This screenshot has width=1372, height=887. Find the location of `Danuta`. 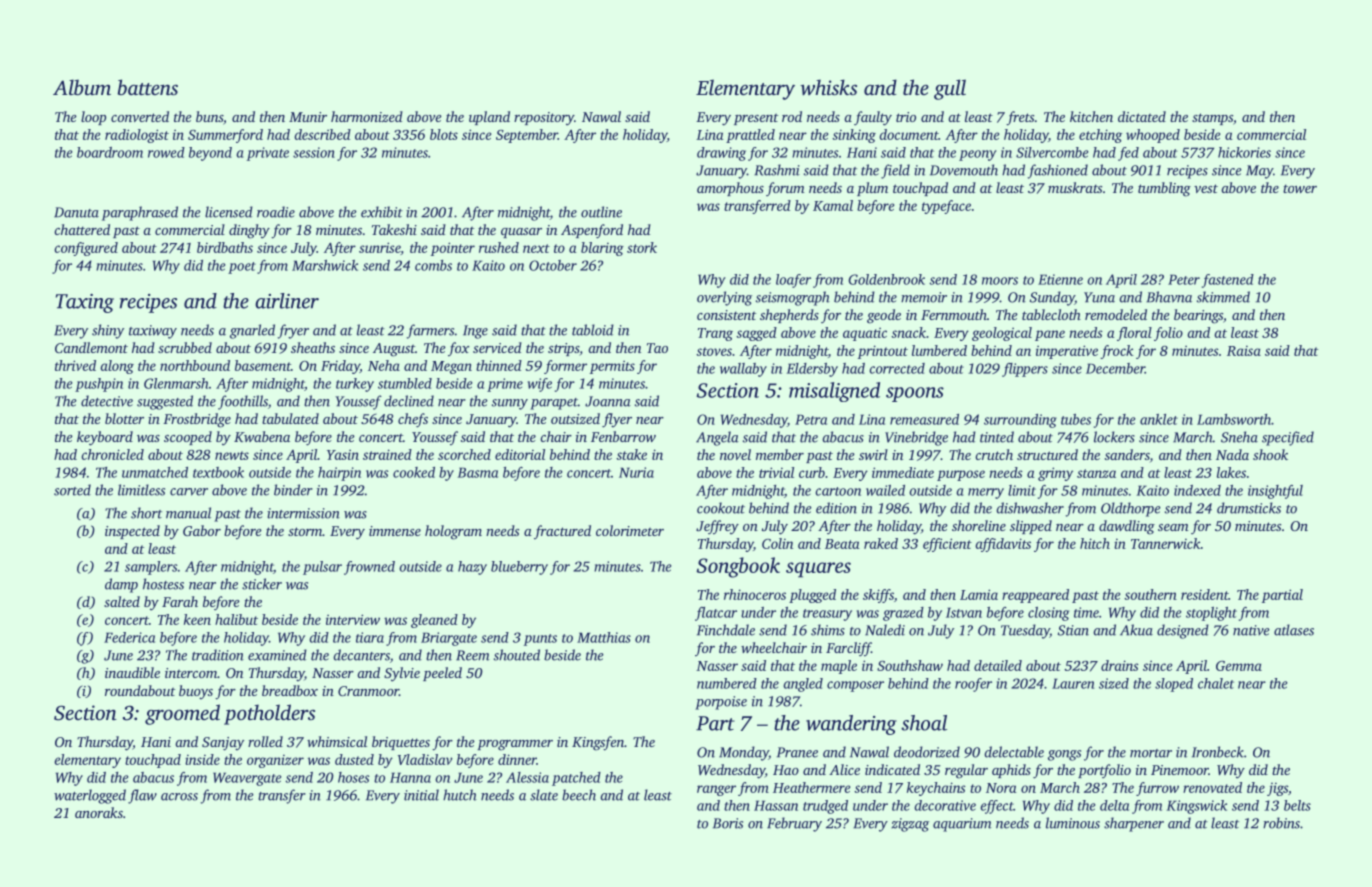

Danuta is located at coordinates (76, 212).
